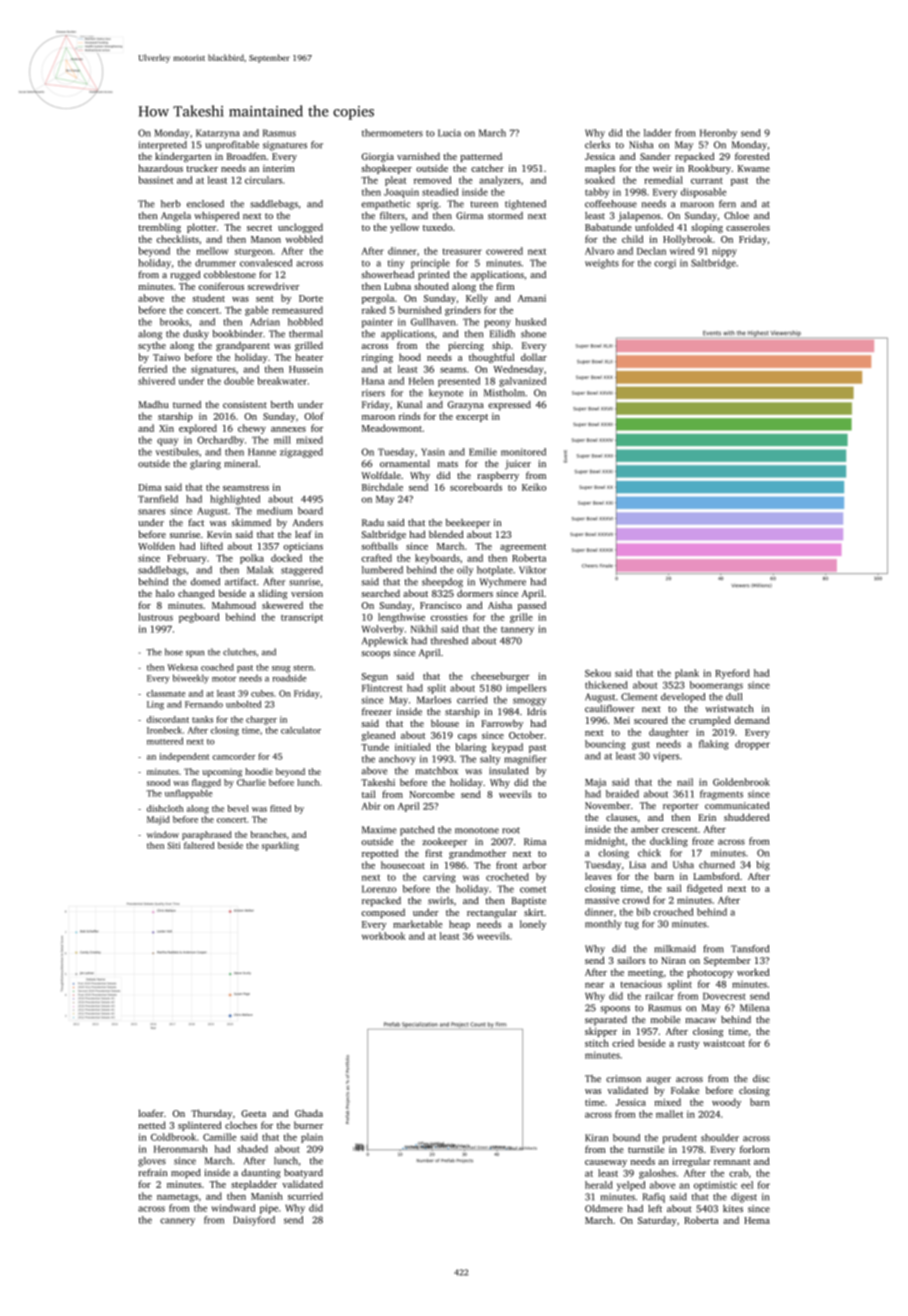 Image resolution: width=908 pixels, height=1316 pixels. What do you see at coordinates (716, 686) in the document?
I see `boomerangs` at bounding box center [716, 686].
